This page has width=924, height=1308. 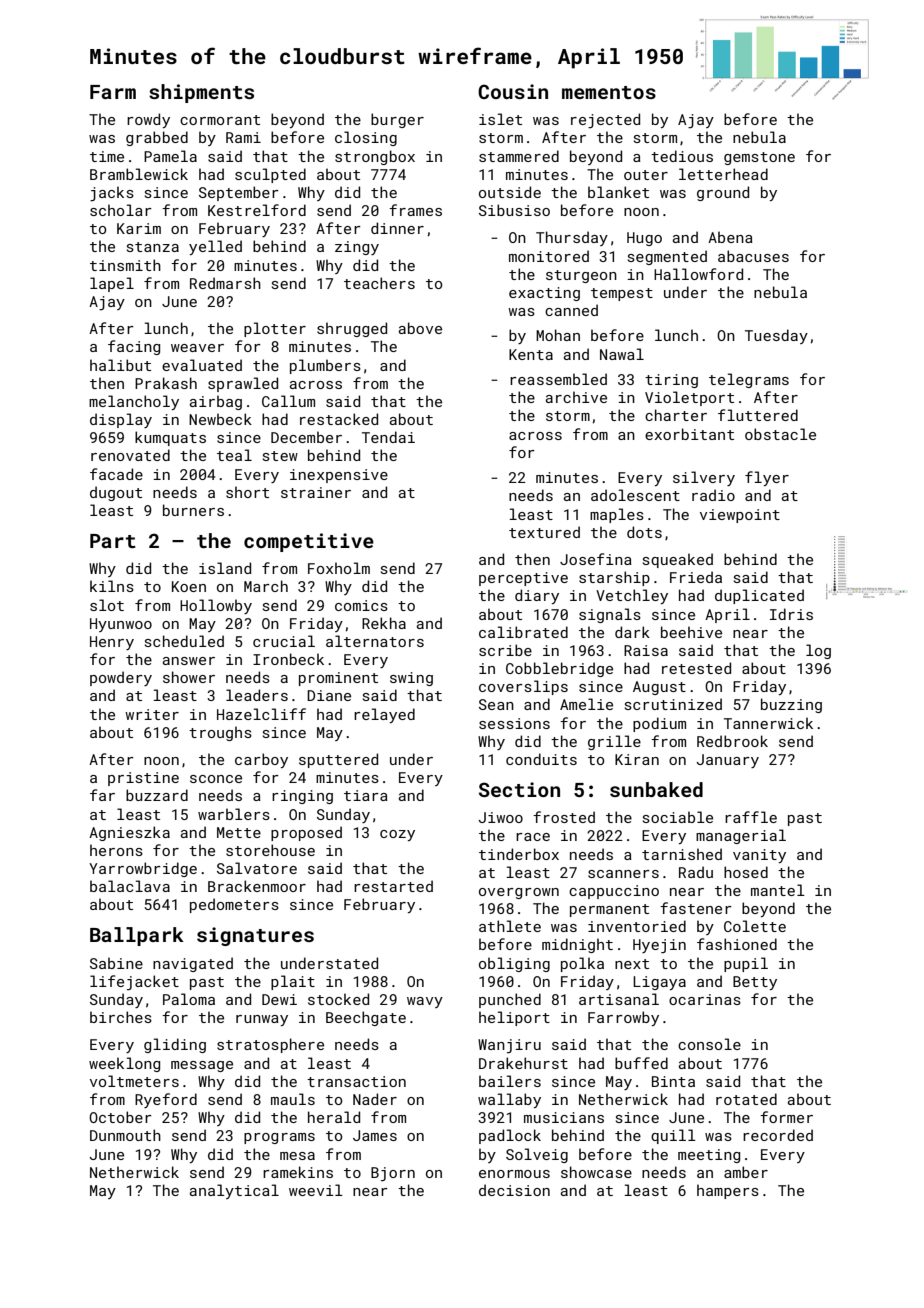 What do you see at coordinates (215, 247) in the page?
I see `yelled` at bounding box center [215, 247].
